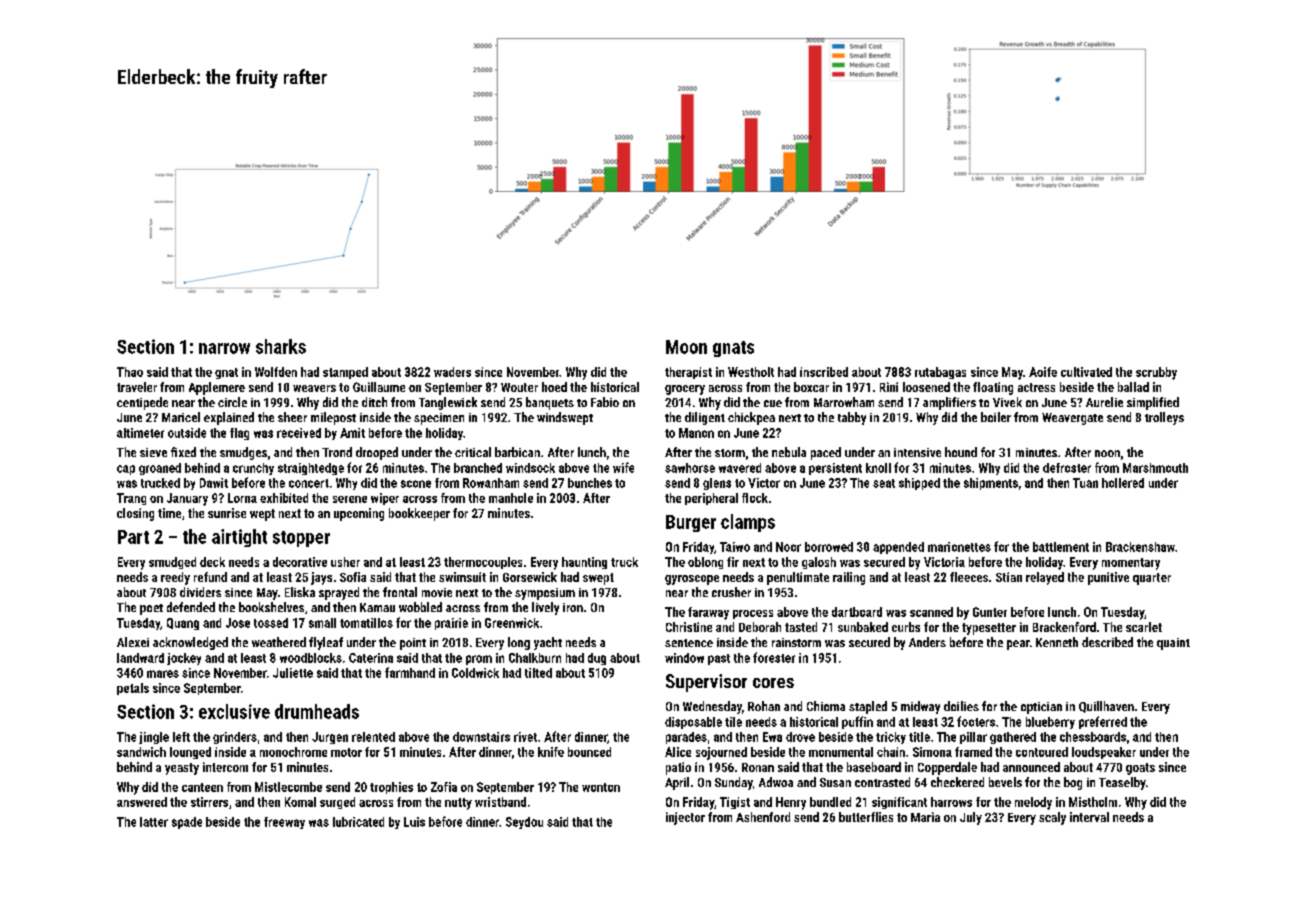  What do you see at coordinates (686, 347) in the document?
I see `Moon` at bounding box center [686, 347].
